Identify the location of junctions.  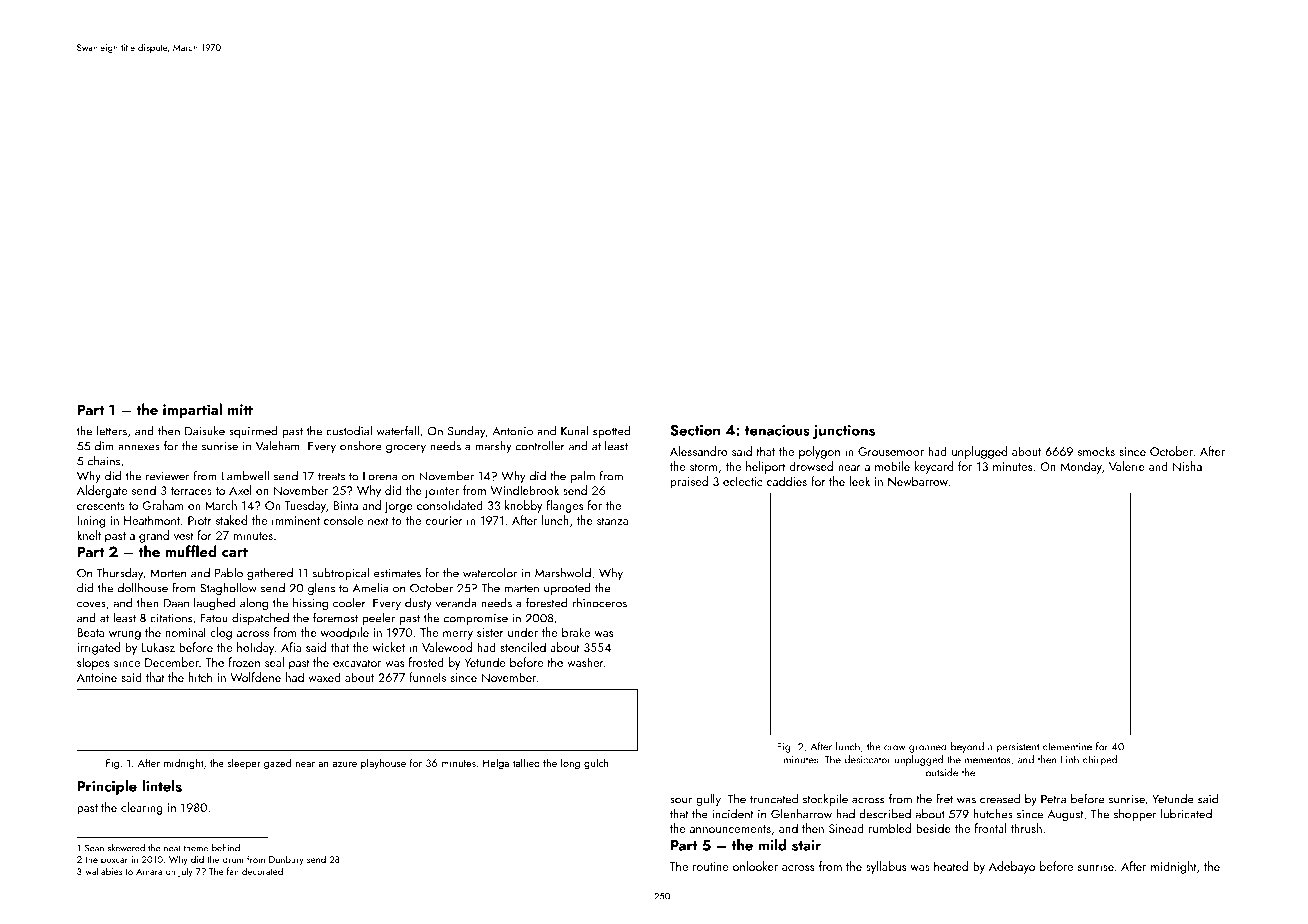
(844, 432).
